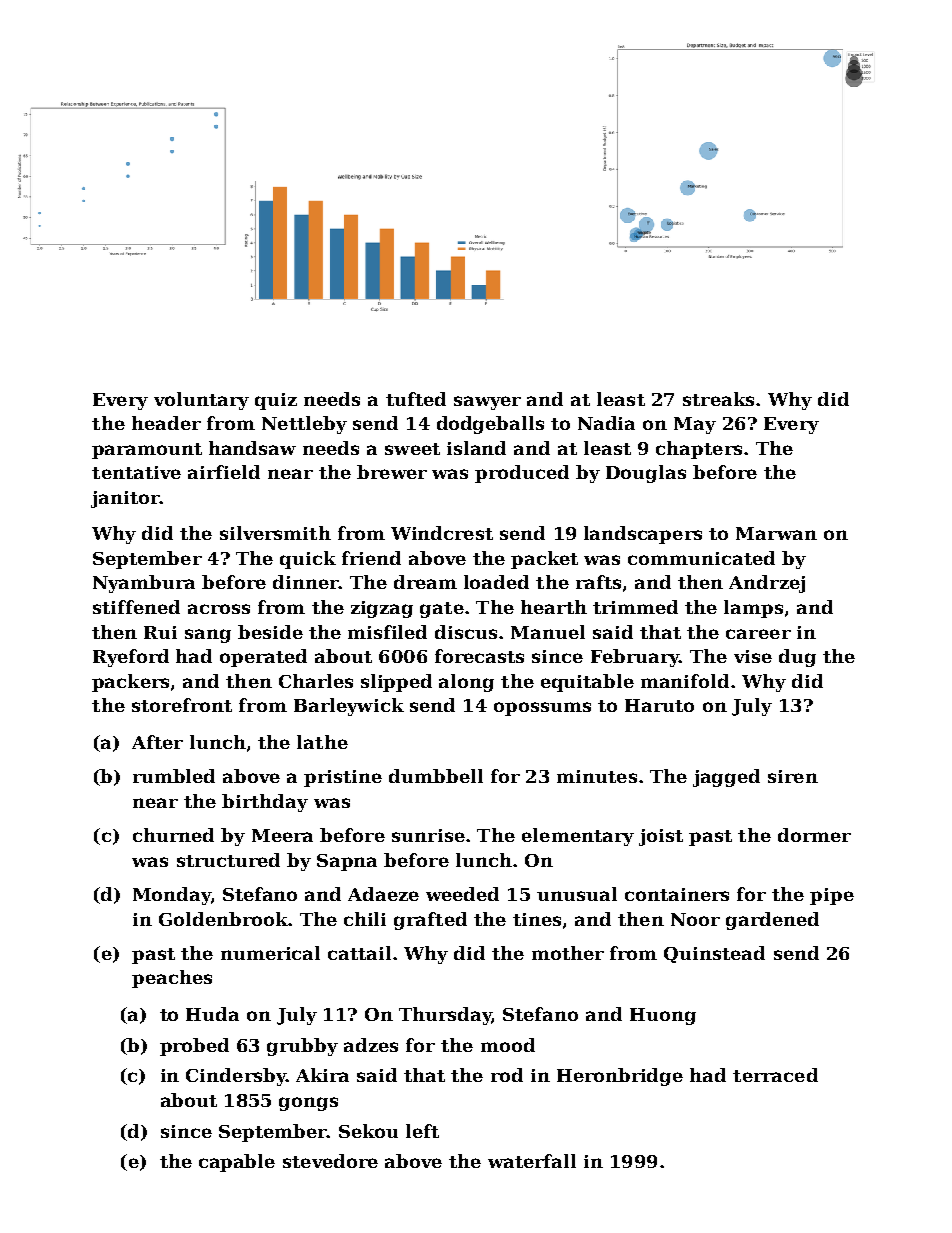  What do you see at coordinates (578, 837) in the screenshot?
I see `elementary` at bounding box center [578, 837].
